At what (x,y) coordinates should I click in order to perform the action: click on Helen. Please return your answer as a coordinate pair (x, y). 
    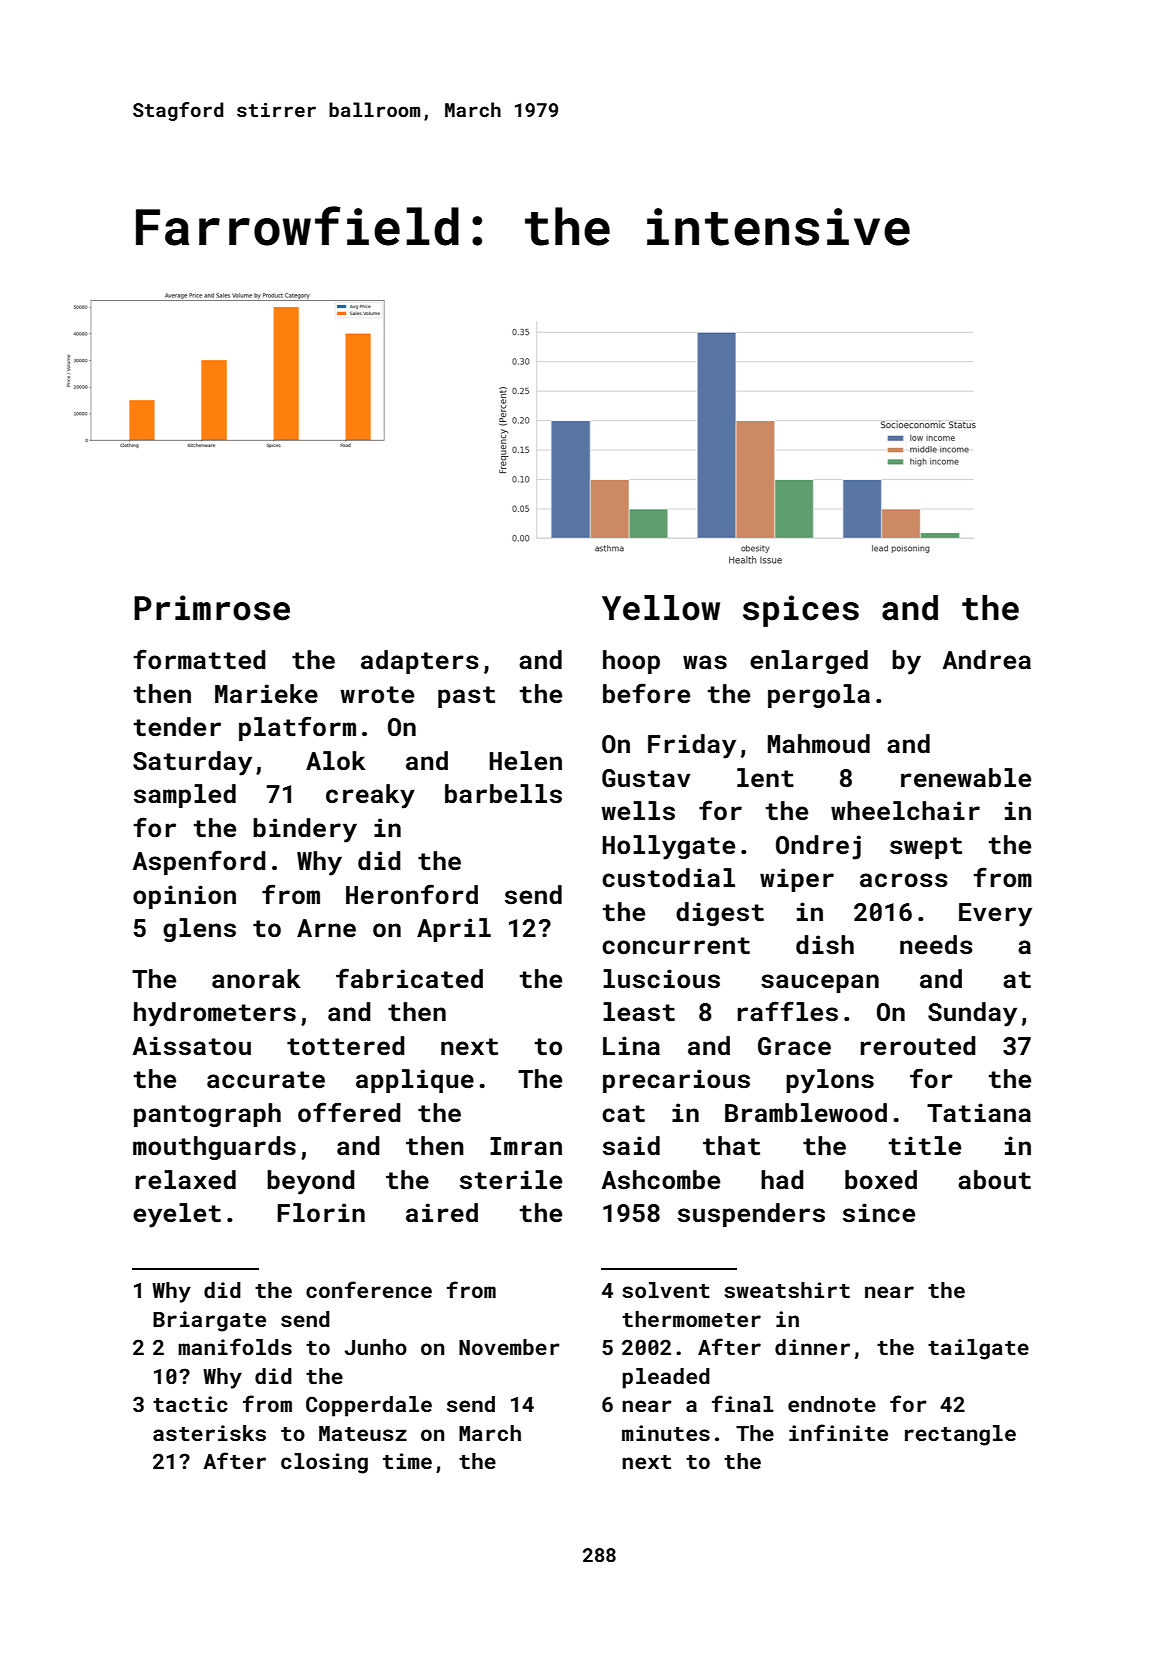
    Looking at the image, I should click on (525, 761).
